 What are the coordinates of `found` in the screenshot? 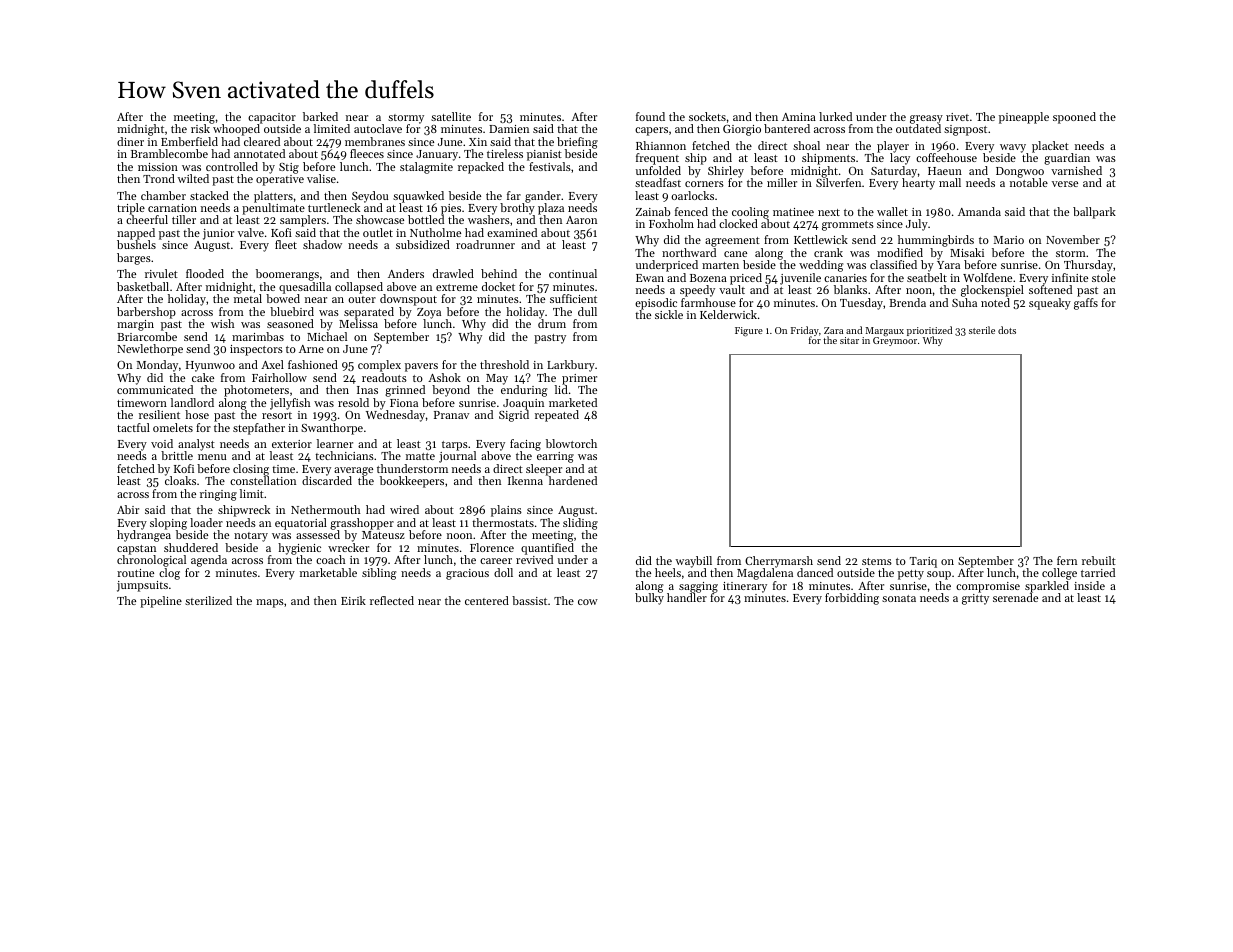 It's located at (650, 116).
